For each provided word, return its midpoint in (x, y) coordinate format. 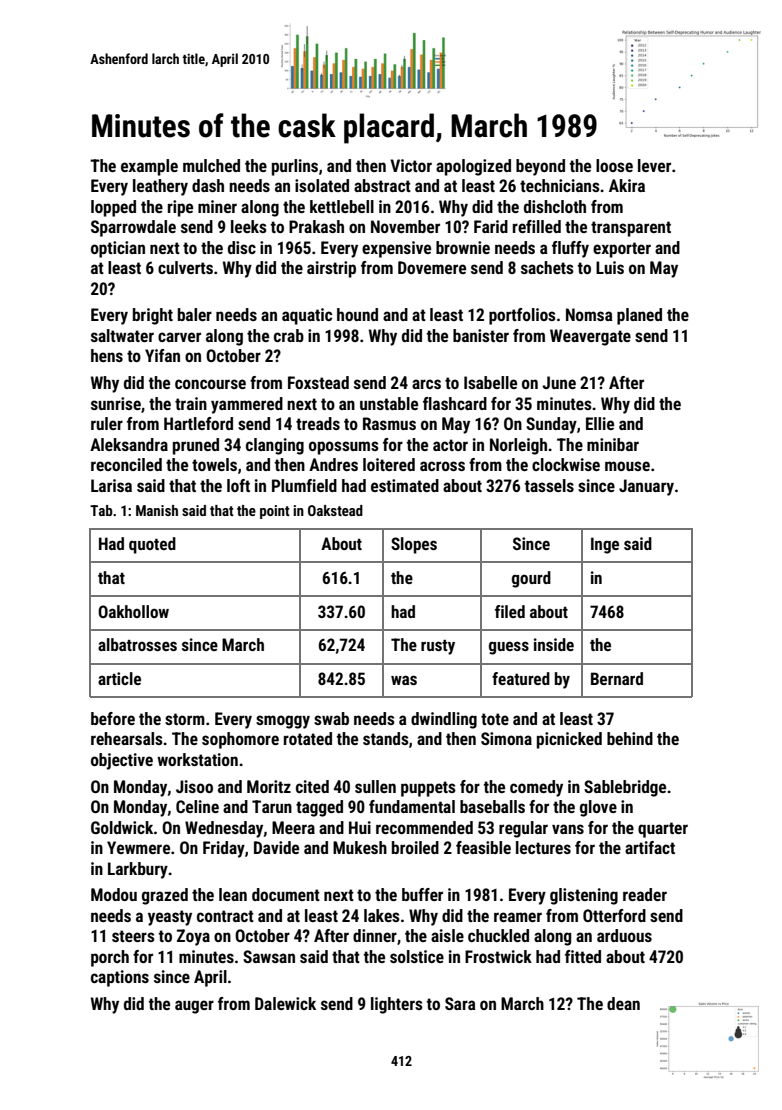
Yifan (162, 355)
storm (185, 719)
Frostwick (498, 956)
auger (194, 1007)
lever (654, 165)
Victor (411, 165)
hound (357, 314)
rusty (438, 647)
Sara (460, 1003)
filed (510, 611)
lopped (113, 208)
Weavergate (590, 337)
